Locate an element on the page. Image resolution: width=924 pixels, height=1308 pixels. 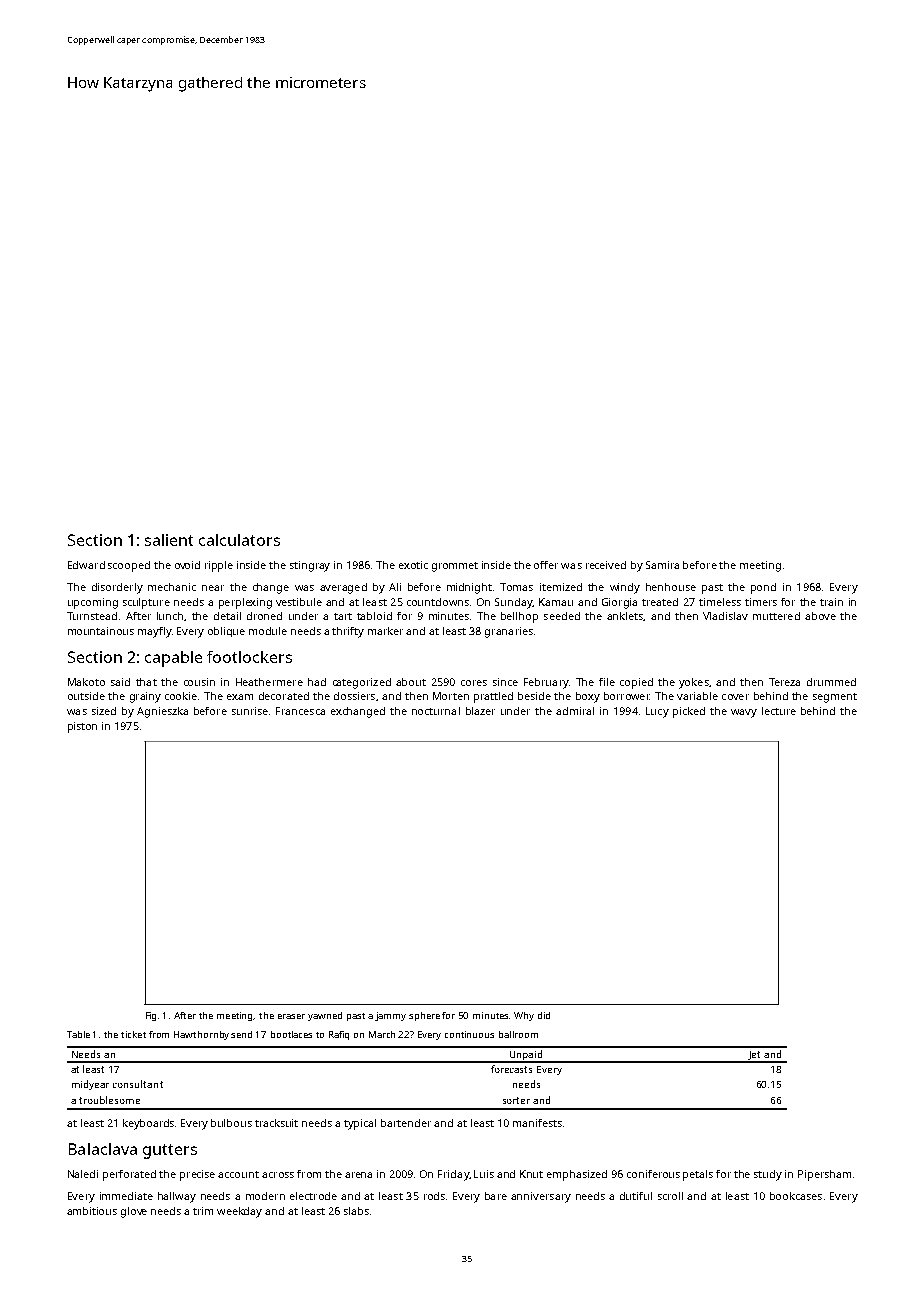
exotic is located at coordinates (413, 565).
